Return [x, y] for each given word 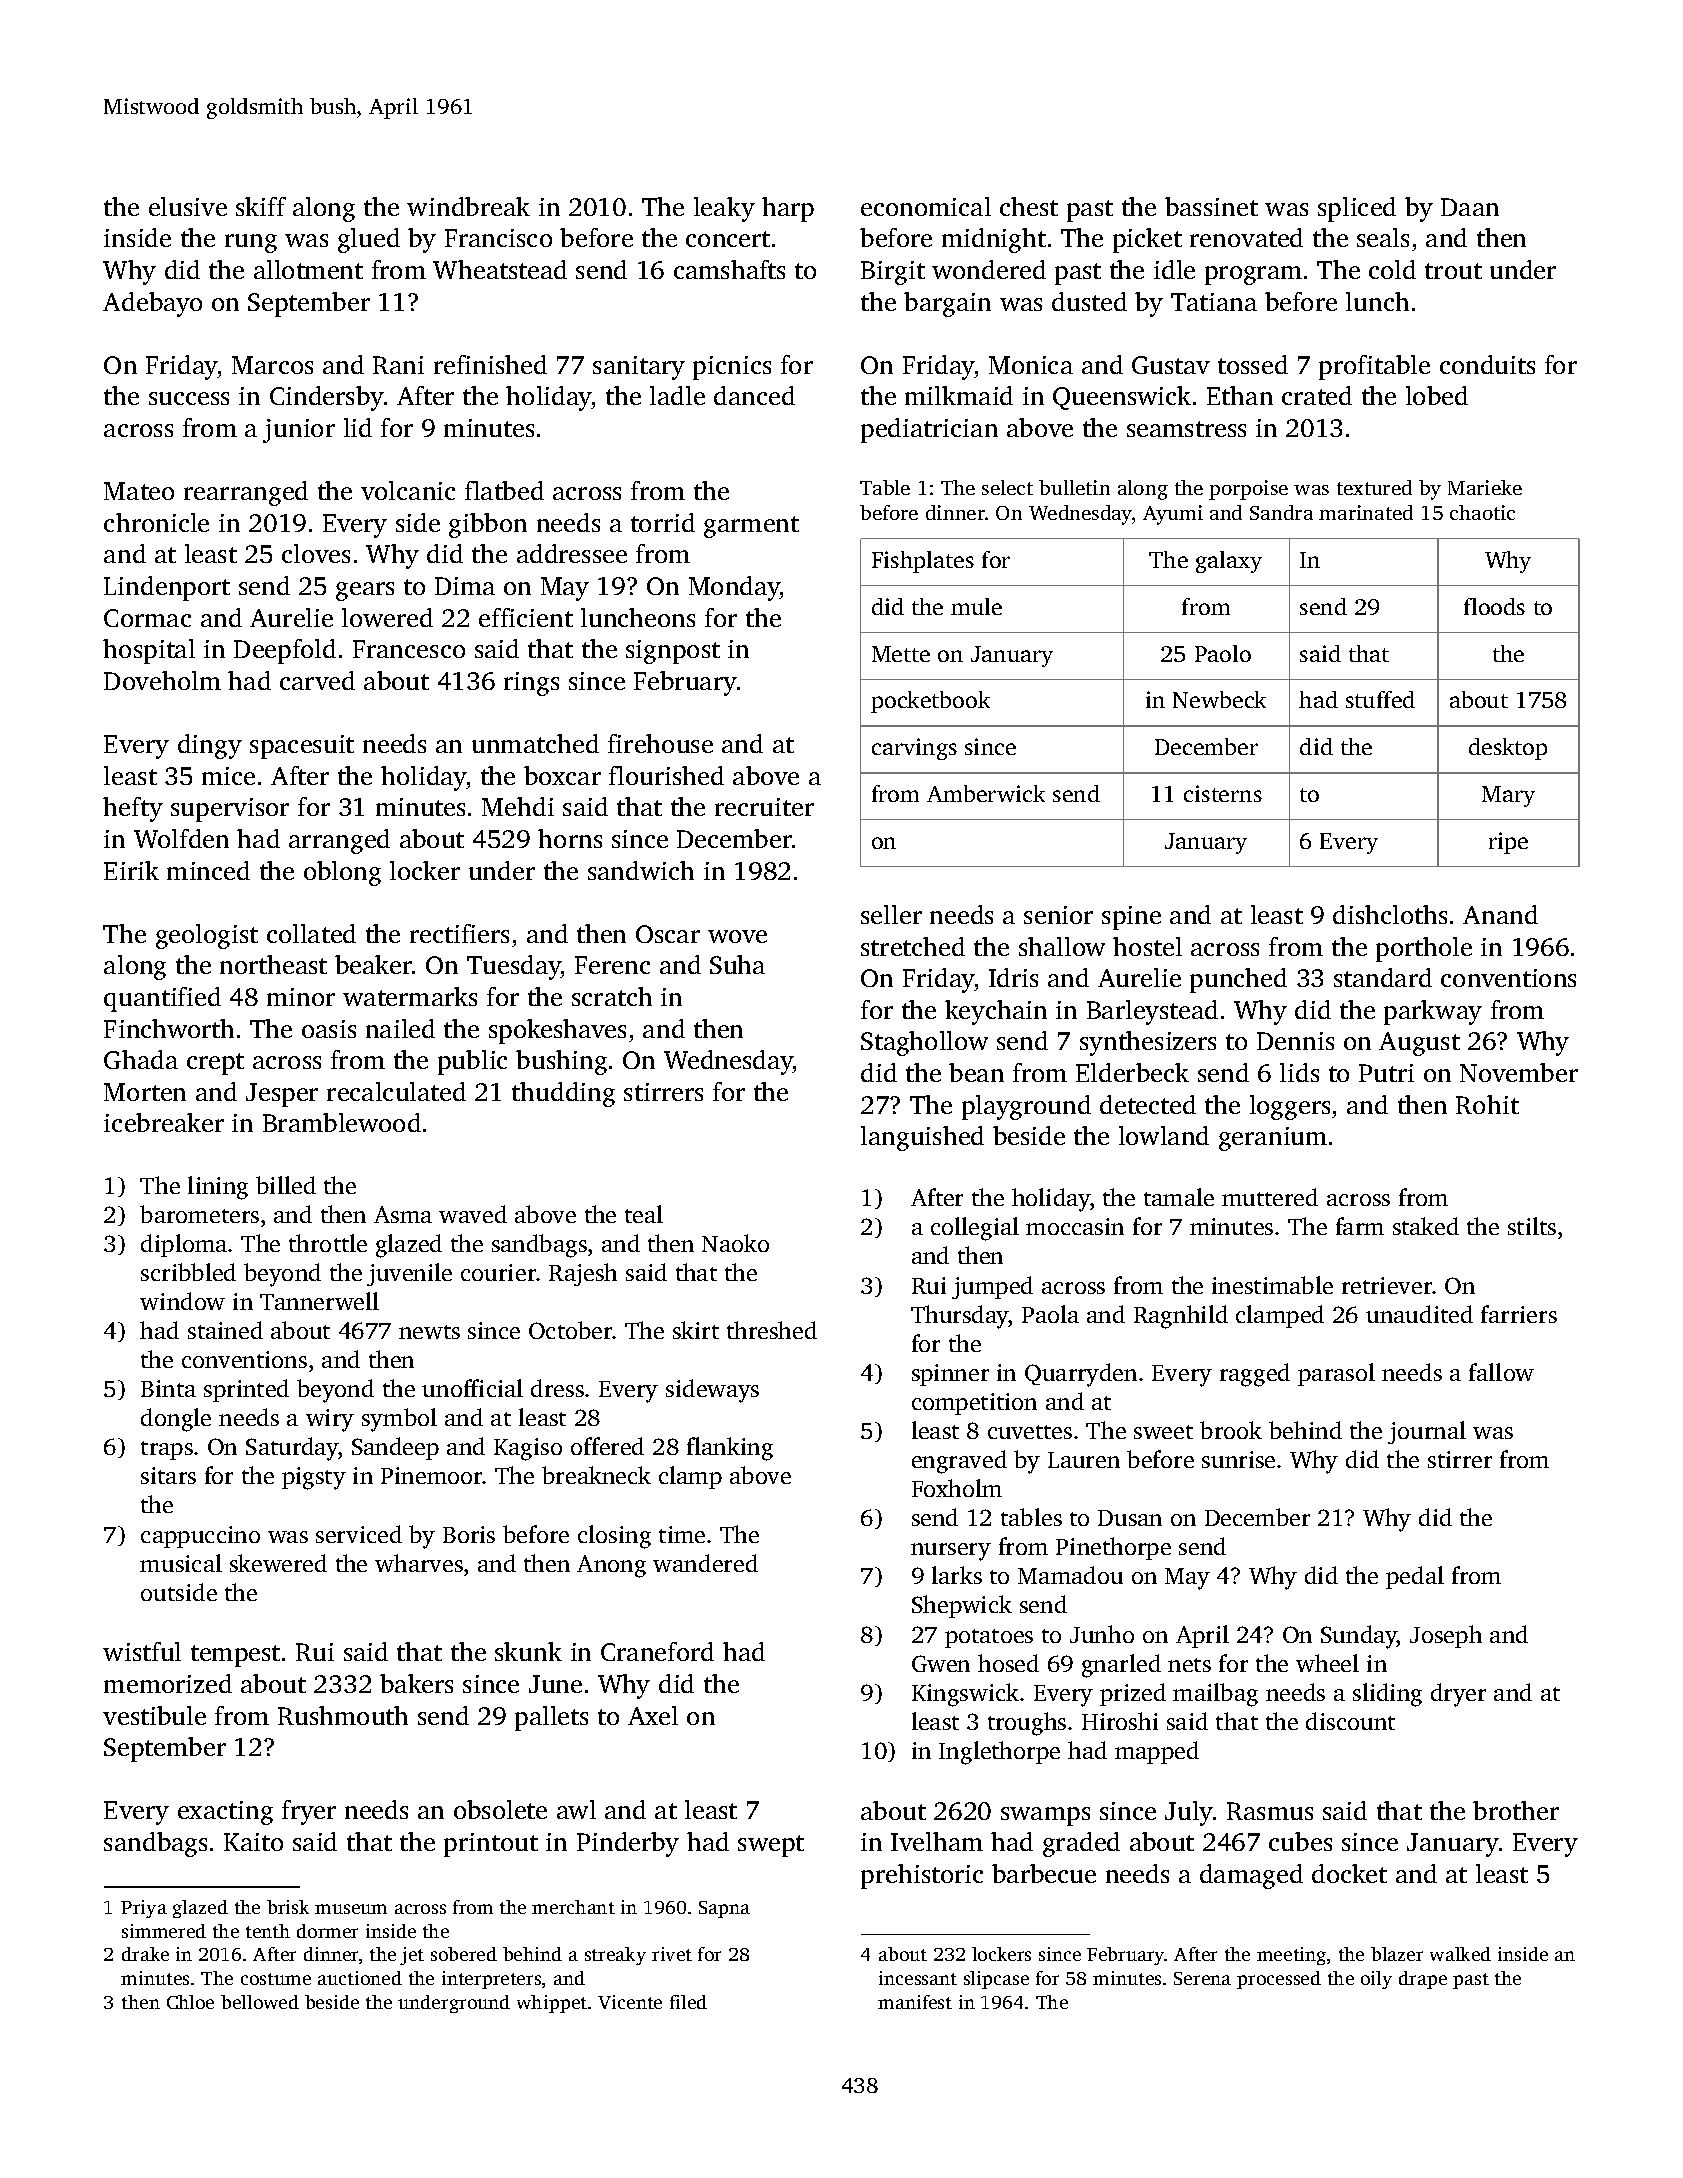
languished [922, 1138]
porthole [1424, 949]
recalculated [396, 1091]
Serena [1202, 1978]
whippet [552, 2004]
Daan [1470, 207]
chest [1029, 206]
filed [688, 2002]
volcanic [408, 490]
